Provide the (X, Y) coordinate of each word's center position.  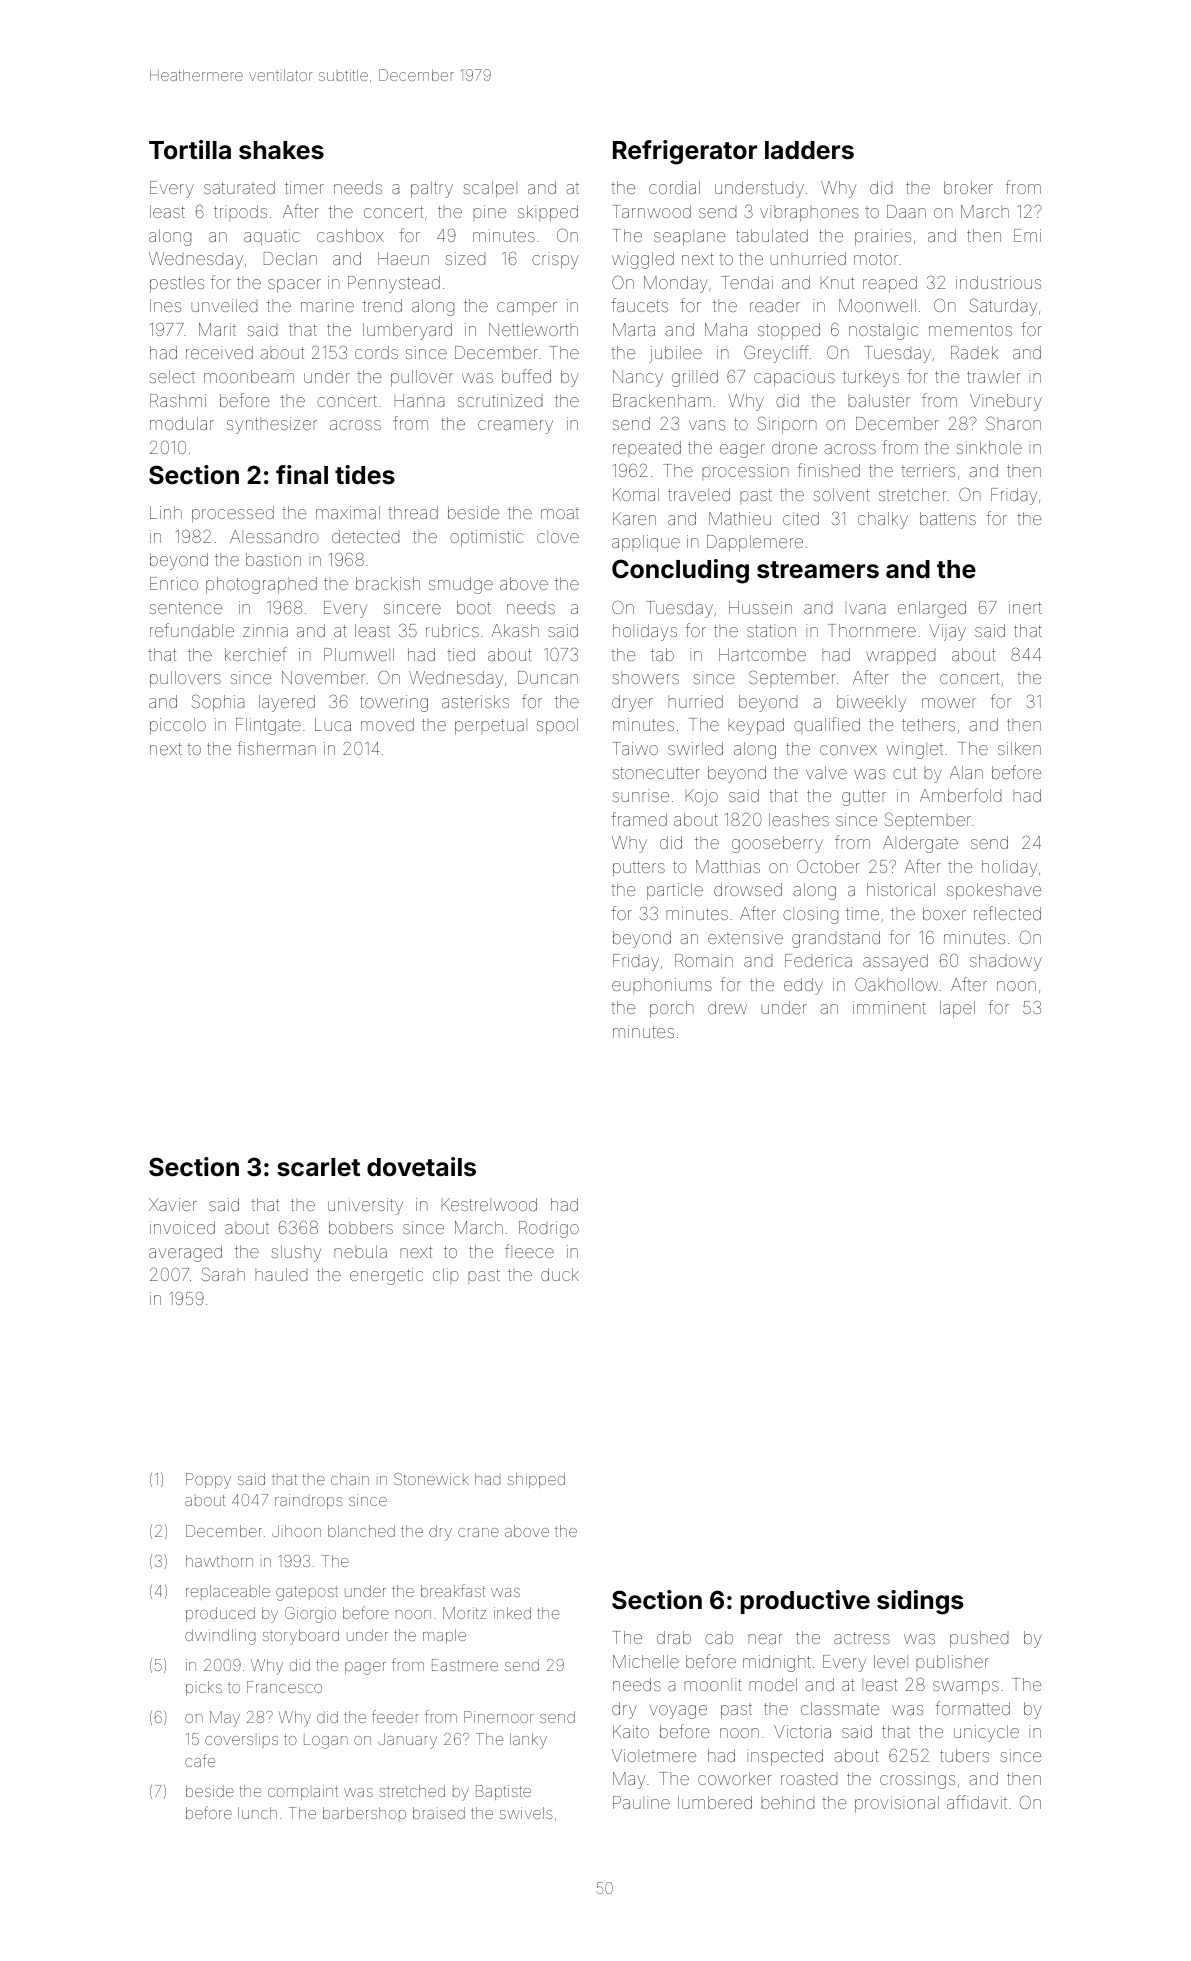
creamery (515, 427)
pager (365, 1668)
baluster (879, 400)
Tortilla (190, 150)
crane (478, 1532)
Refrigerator (685, 152)
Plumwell (359, 654)
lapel (957, 1009)
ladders (809, 150)
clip (446, 1276)
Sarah (223, 1274)
